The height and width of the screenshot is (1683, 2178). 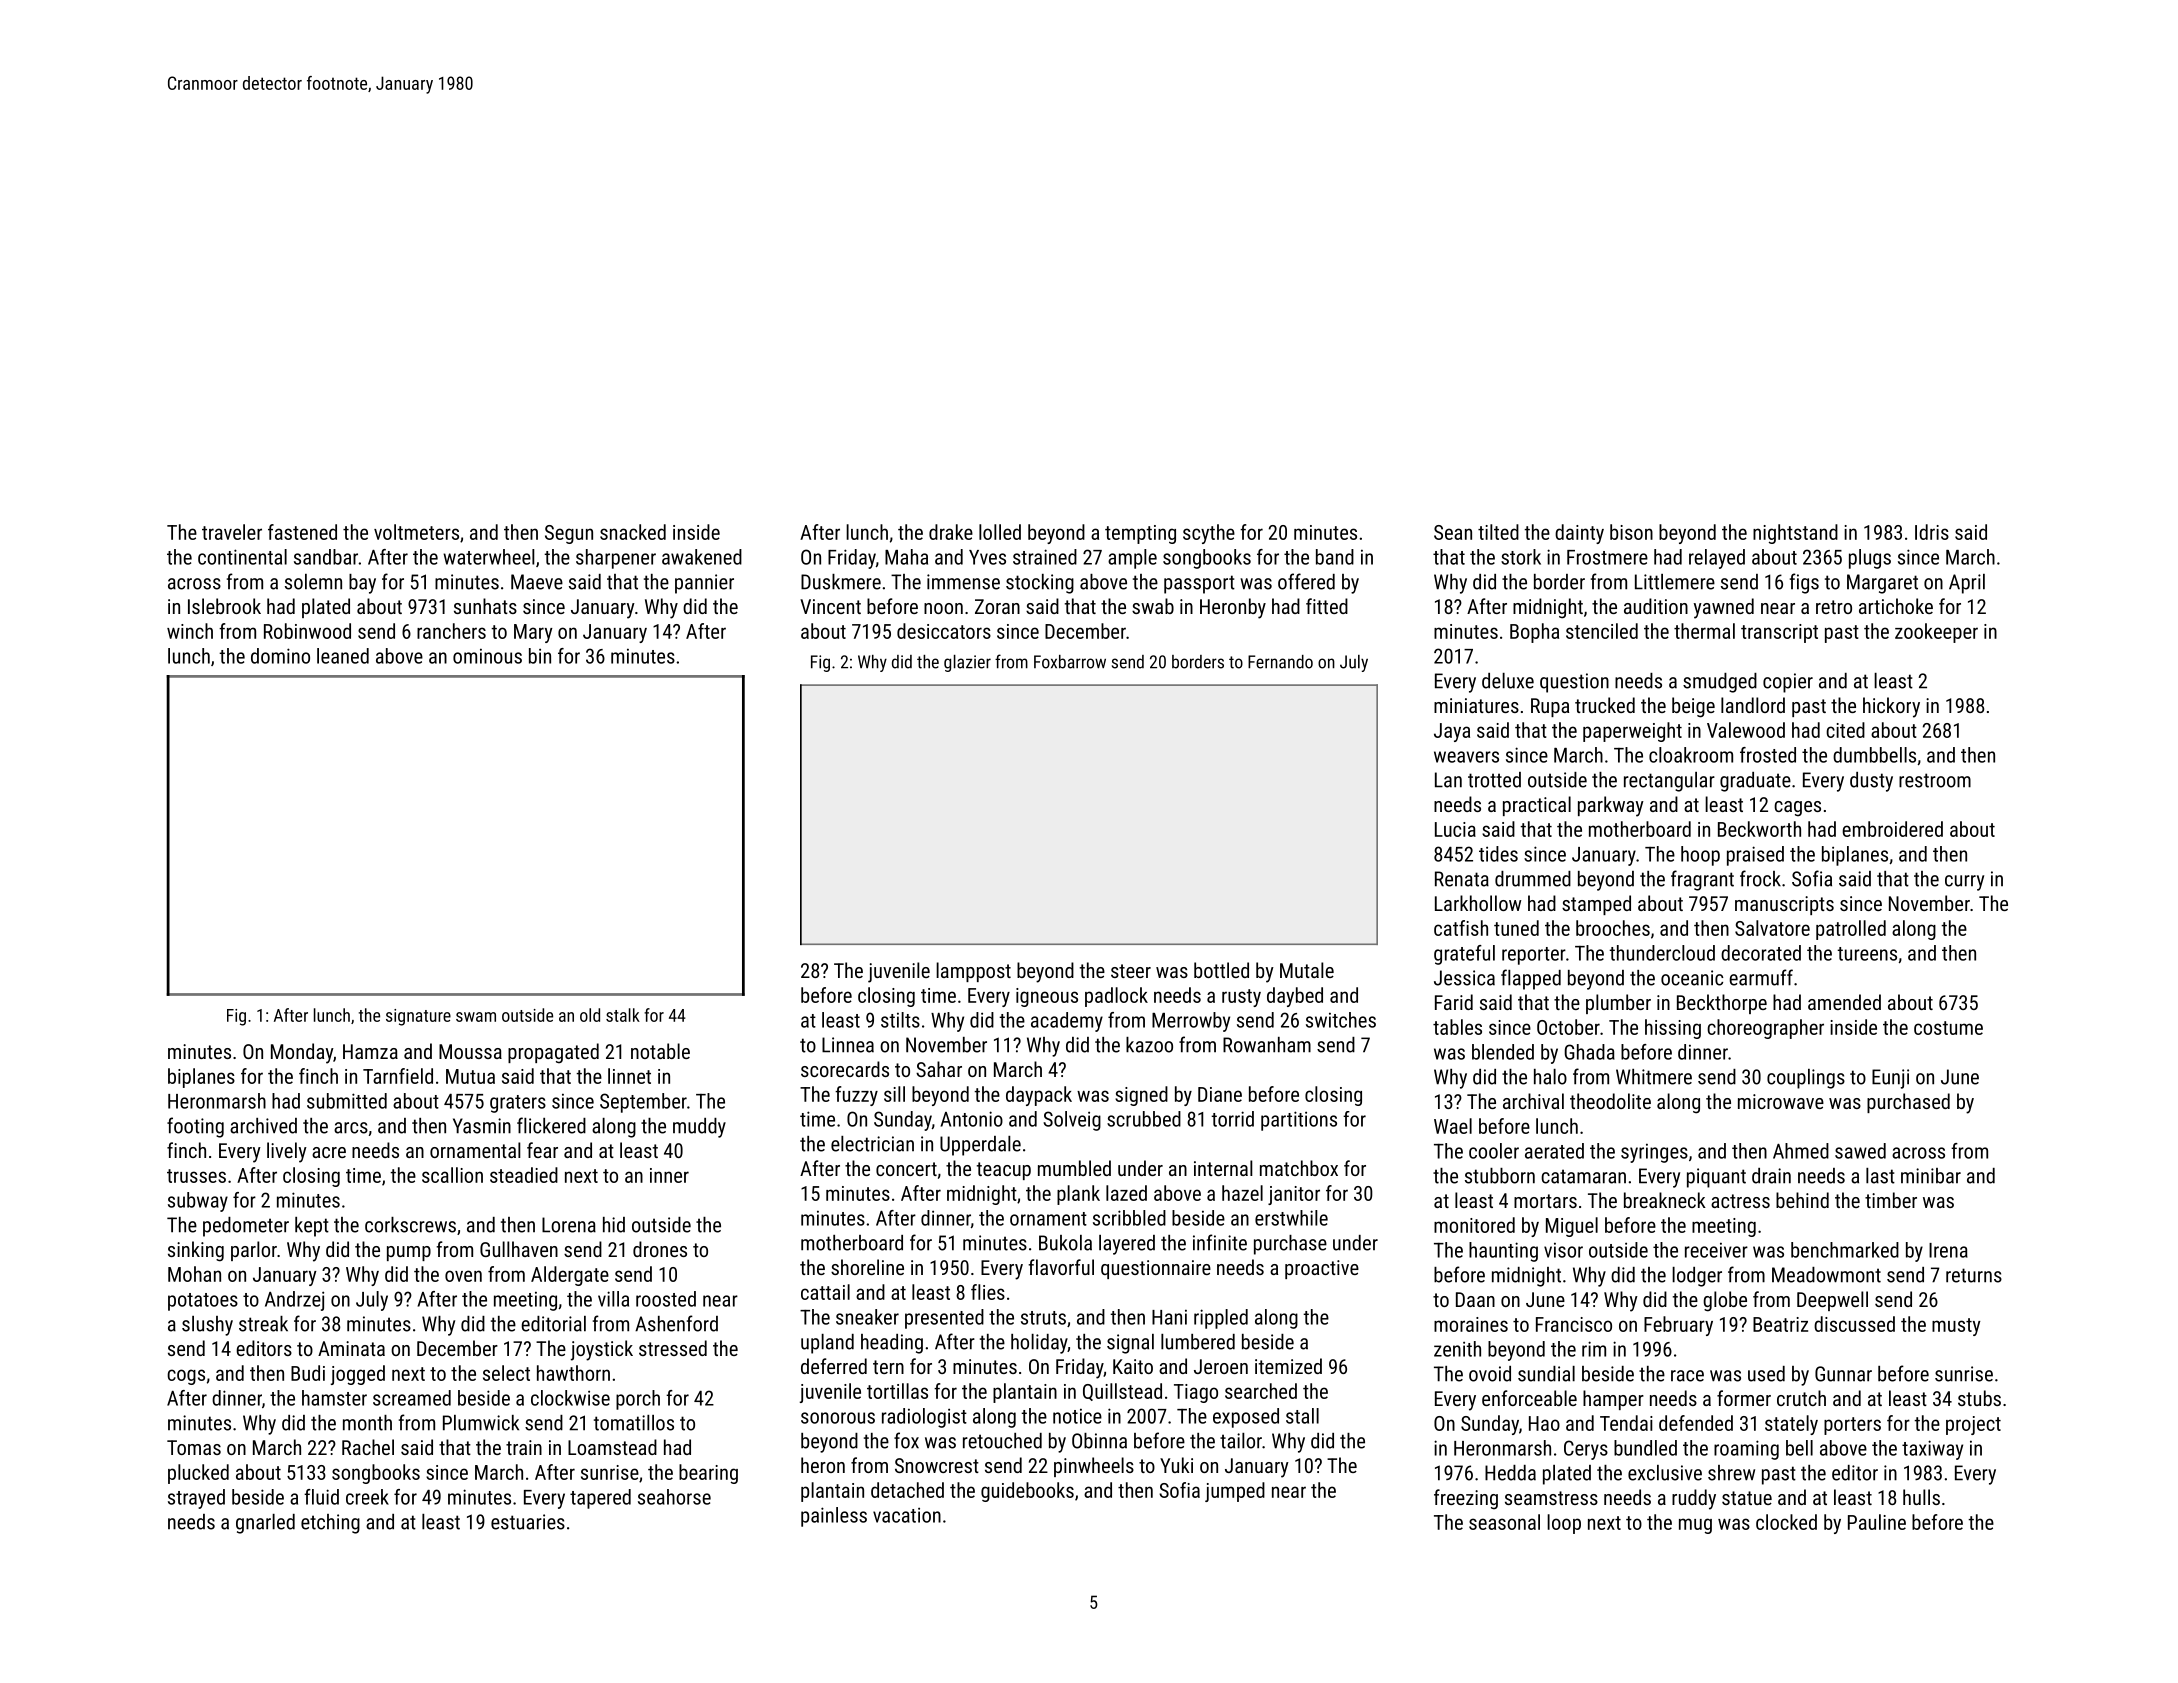 I want to click on April, so click(x=1967, y=584).
